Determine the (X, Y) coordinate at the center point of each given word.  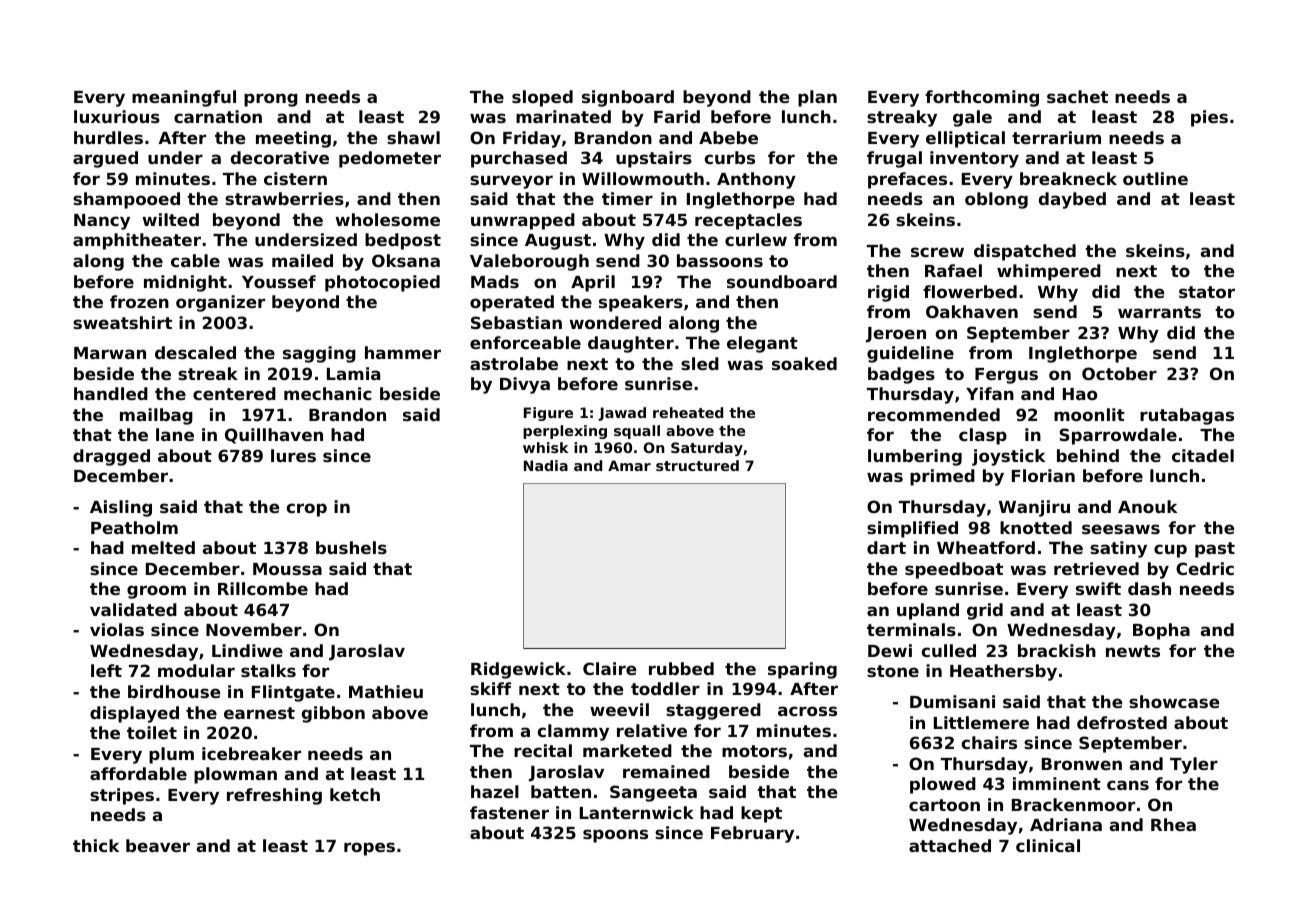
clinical (1048, 845)
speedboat (954, 570)
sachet (1077, 96)
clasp (983, 436)
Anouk (1147, 506)
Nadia (546, 465)
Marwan (110, 353)
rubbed (681, 668)
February (752, 834)
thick (96, 845)
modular (196, 670)
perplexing (565, 432)
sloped (542, 98)
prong (271, 100)
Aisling (121, 508)
